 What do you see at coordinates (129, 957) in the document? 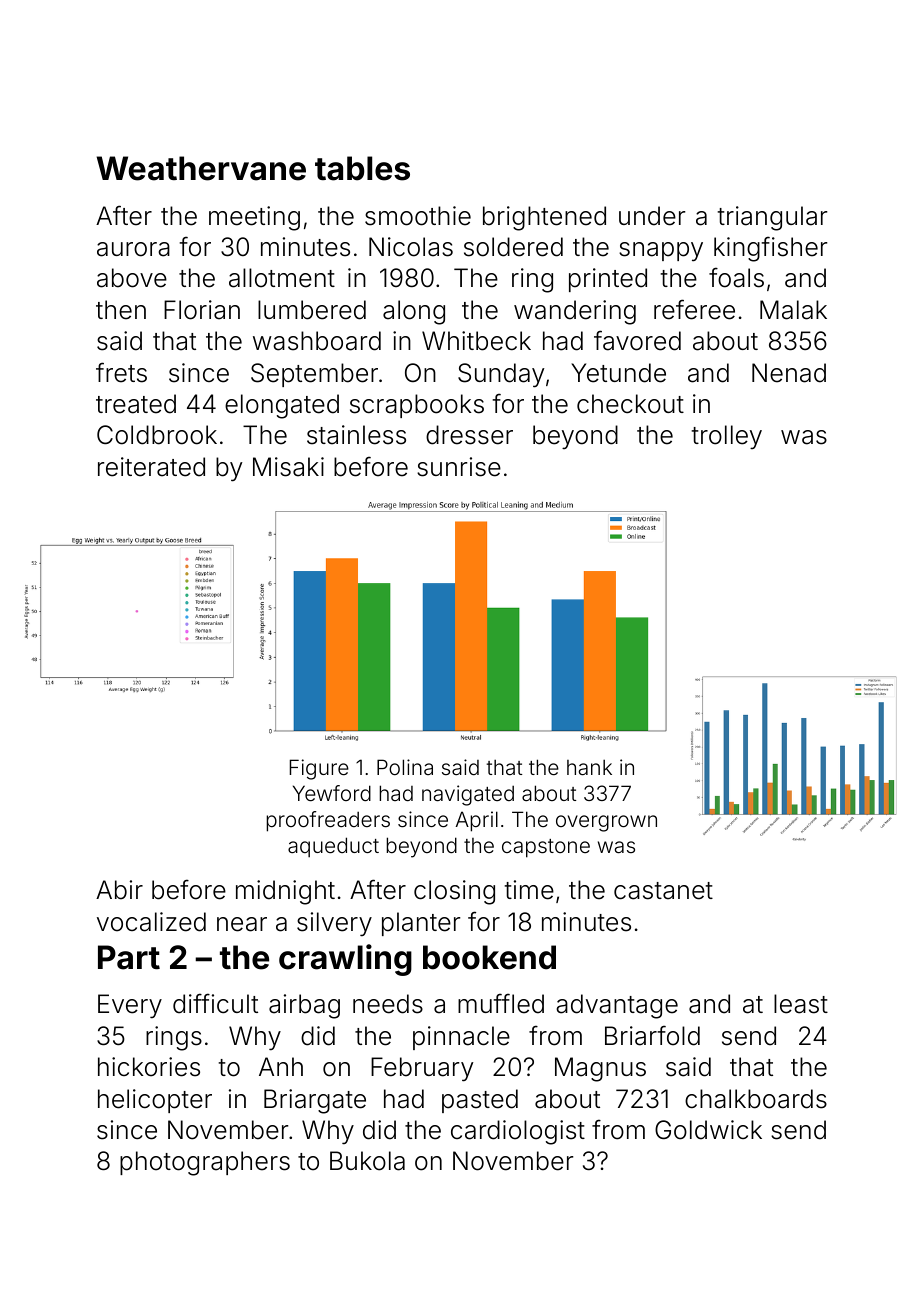
I see `Part` at bounding box center [129, 957].
